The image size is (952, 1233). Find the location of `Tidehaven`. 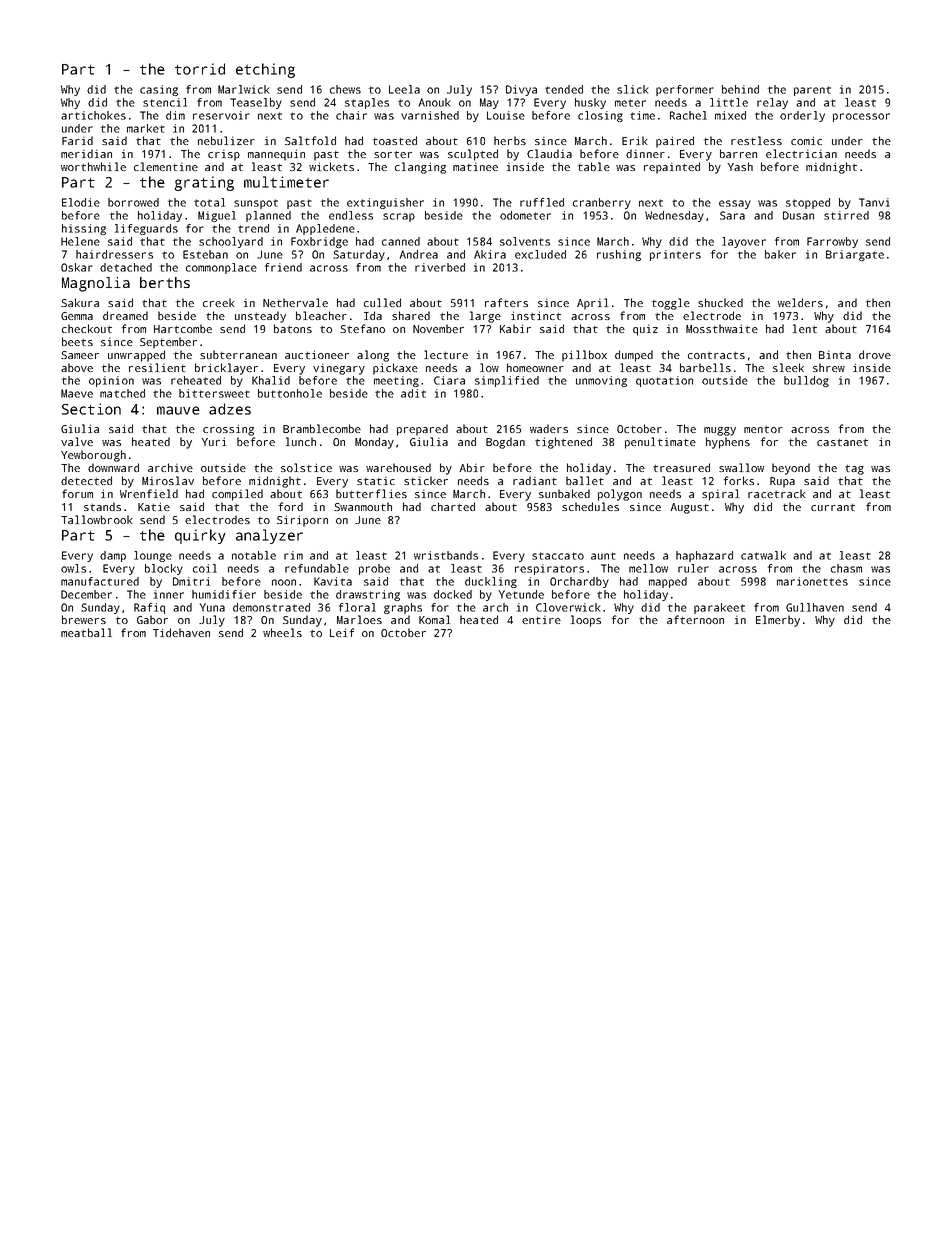

Tidehaven is located at coordinates (181, 632).
